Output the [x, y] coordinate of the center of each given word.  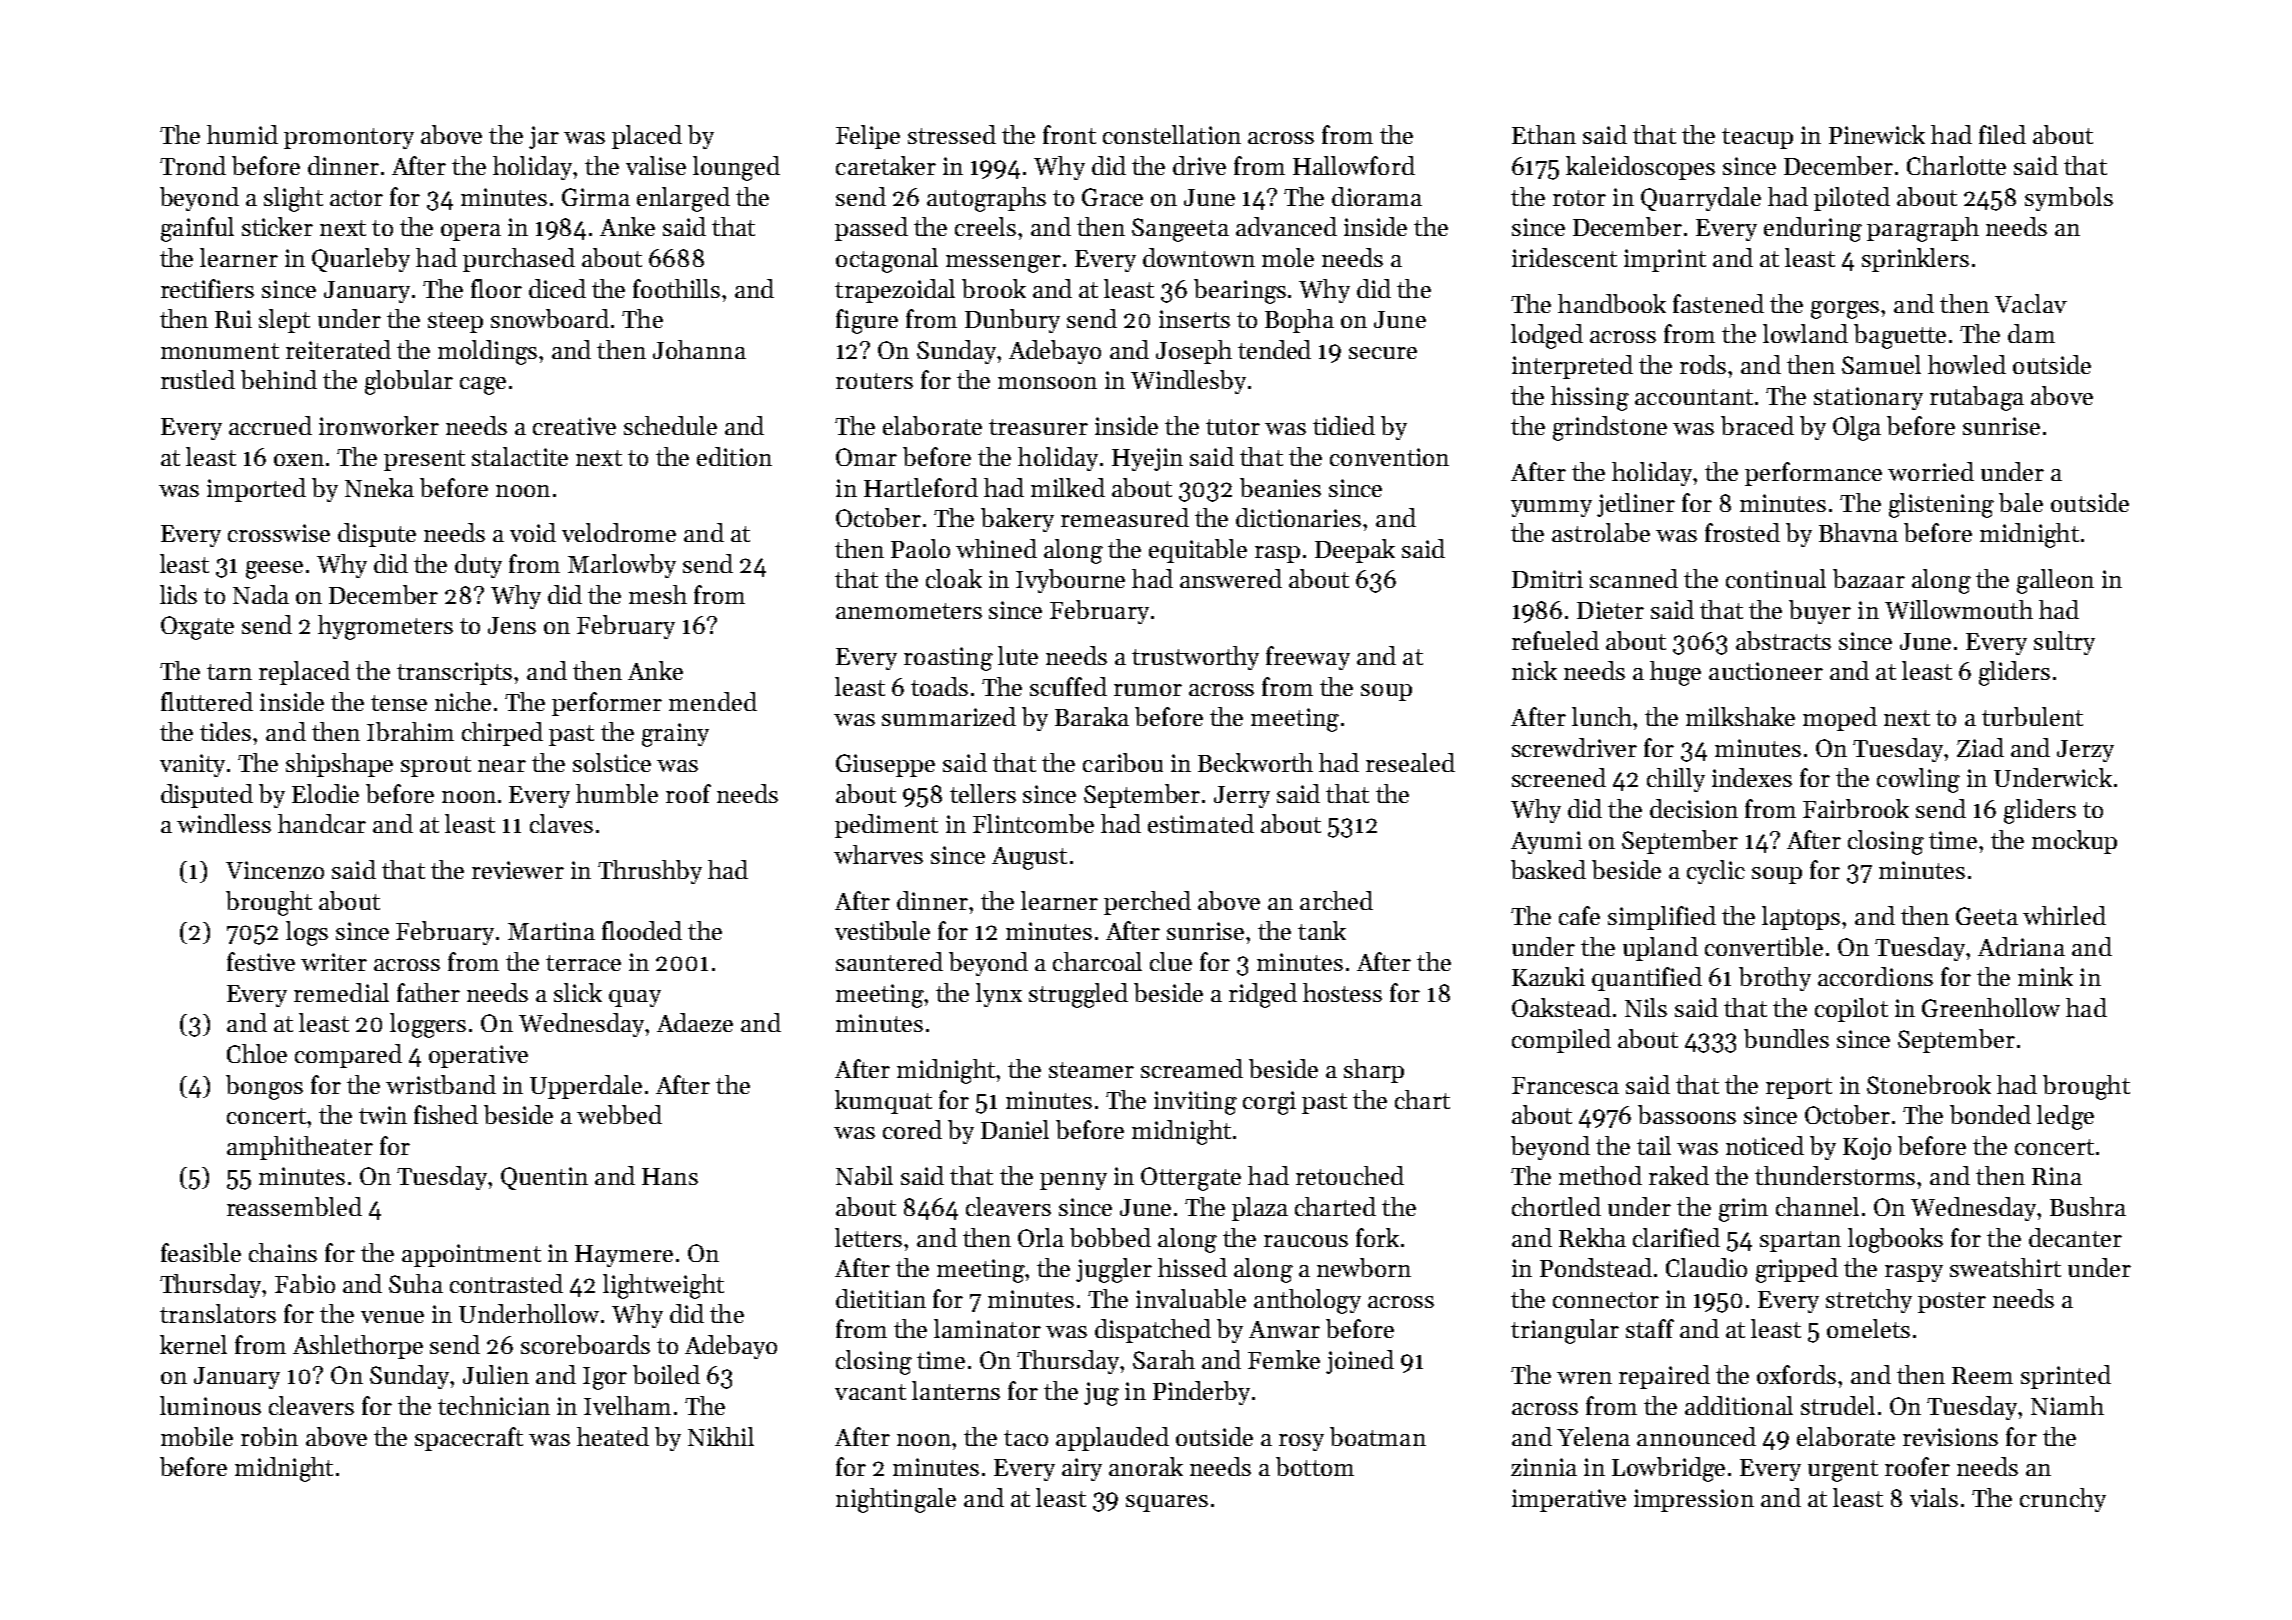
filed [2002, 134]
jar [544, 137]
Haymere [624, 1256]
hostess [1342, 992]
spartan [1800, 1241]
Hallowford [1354, 165]
